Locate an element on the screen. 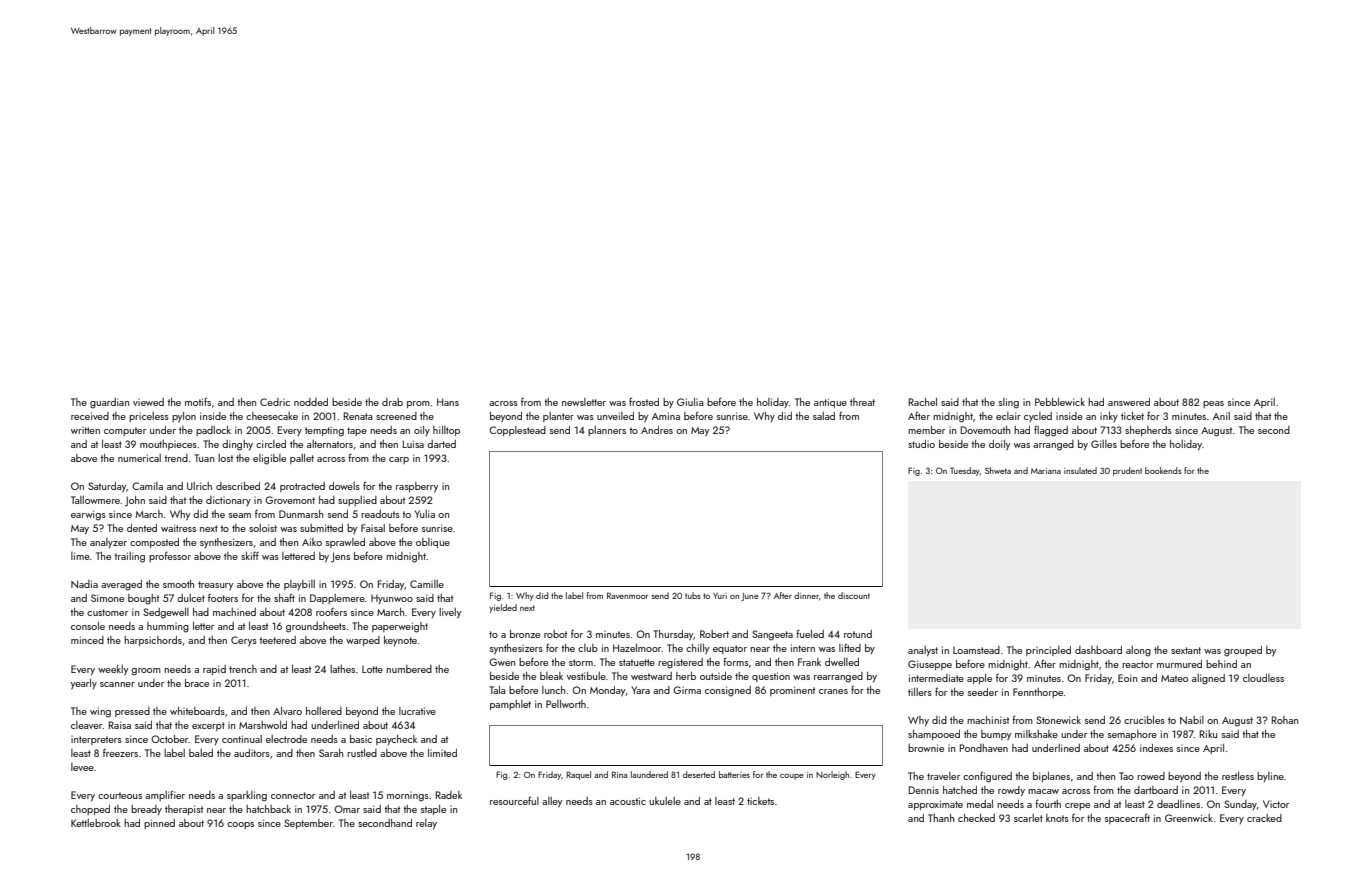  Hans is located at coordinates (448, 402).
